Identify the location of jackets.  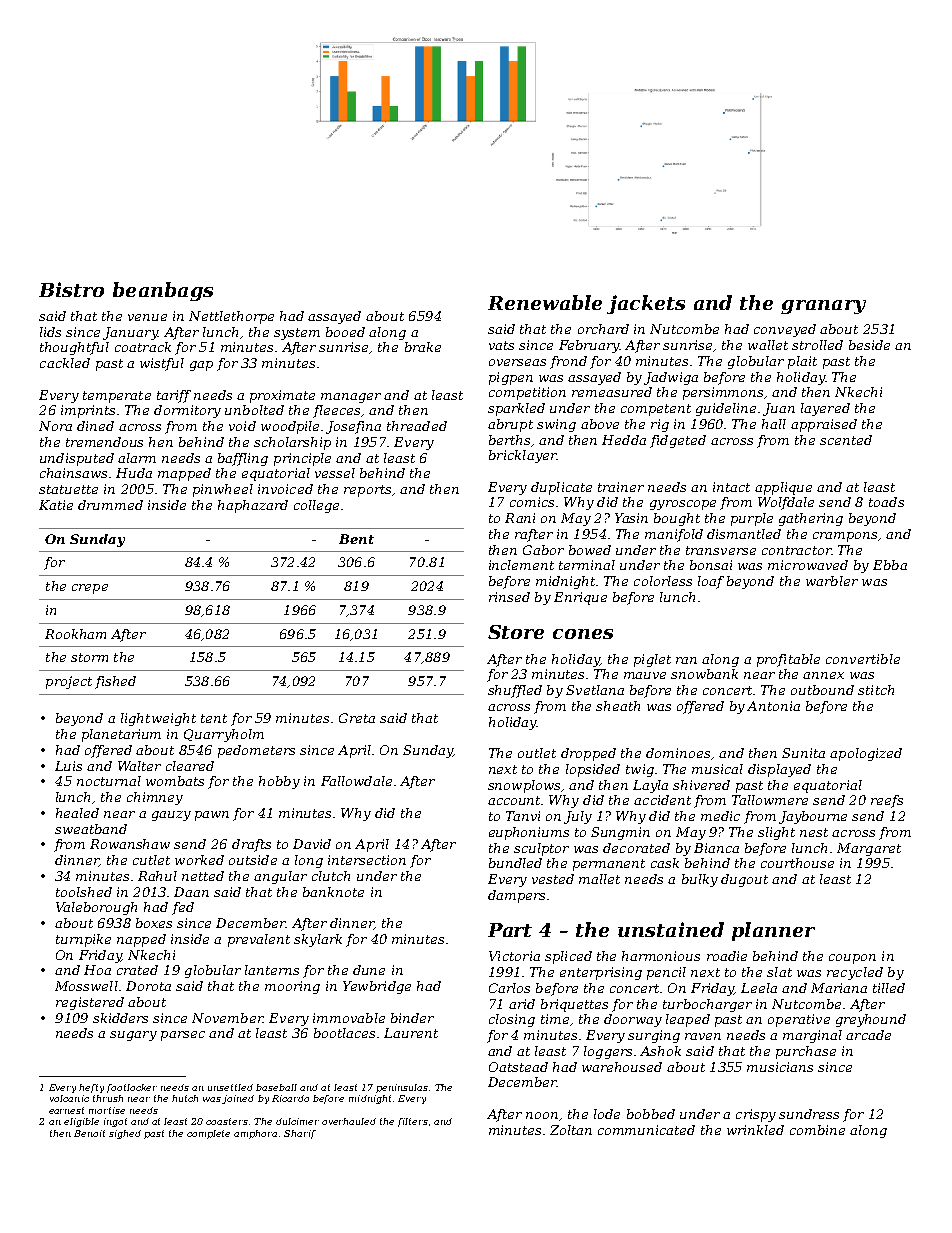
(646, 304).
